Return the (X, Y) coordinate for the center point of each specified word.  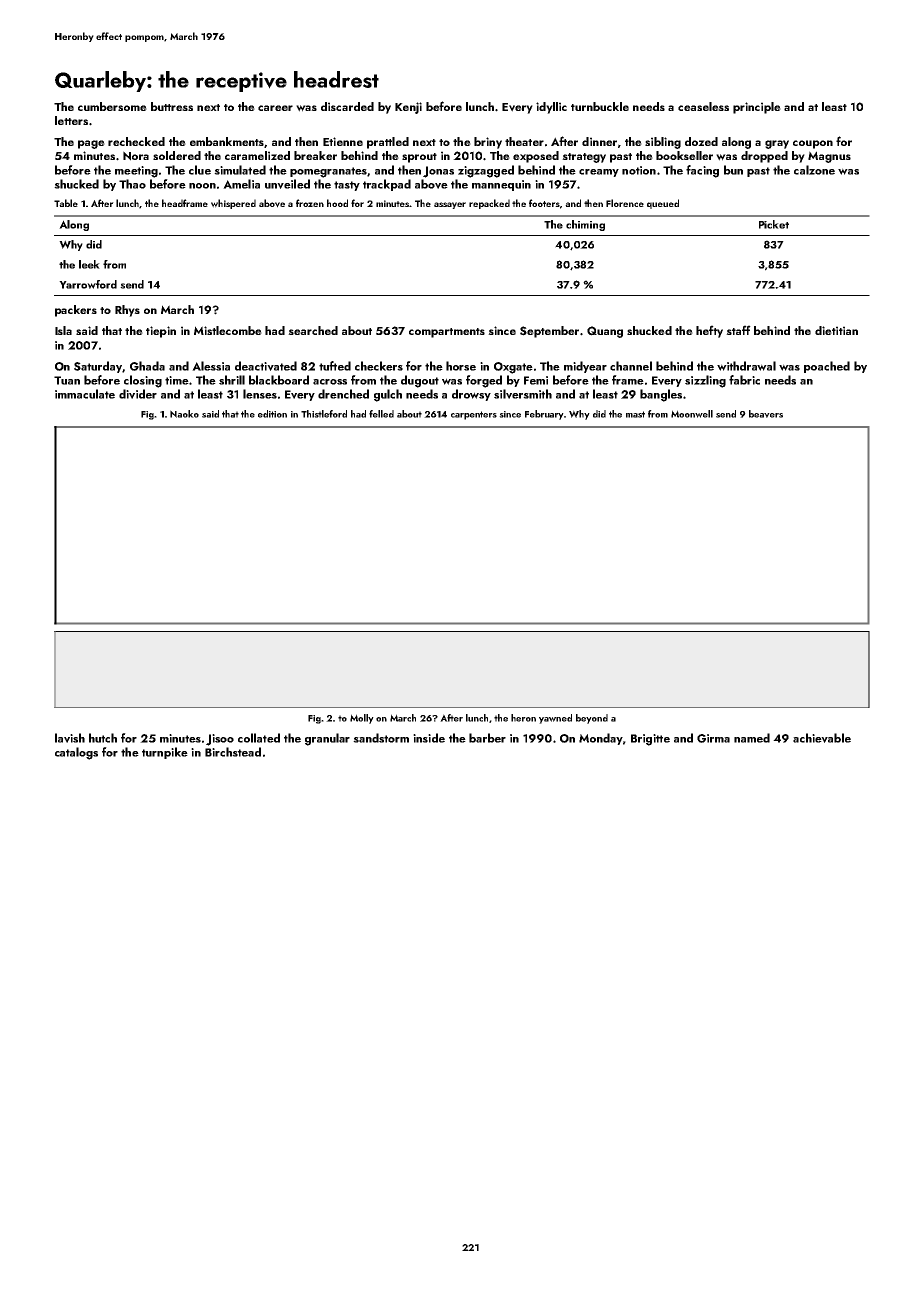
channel (631, 366)
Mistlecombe (228, 330)
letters (71, 120)
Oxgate (513, 368)
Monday (601, 739)
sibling (663, 143)
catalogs (76, 753)
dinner (599, 141)
